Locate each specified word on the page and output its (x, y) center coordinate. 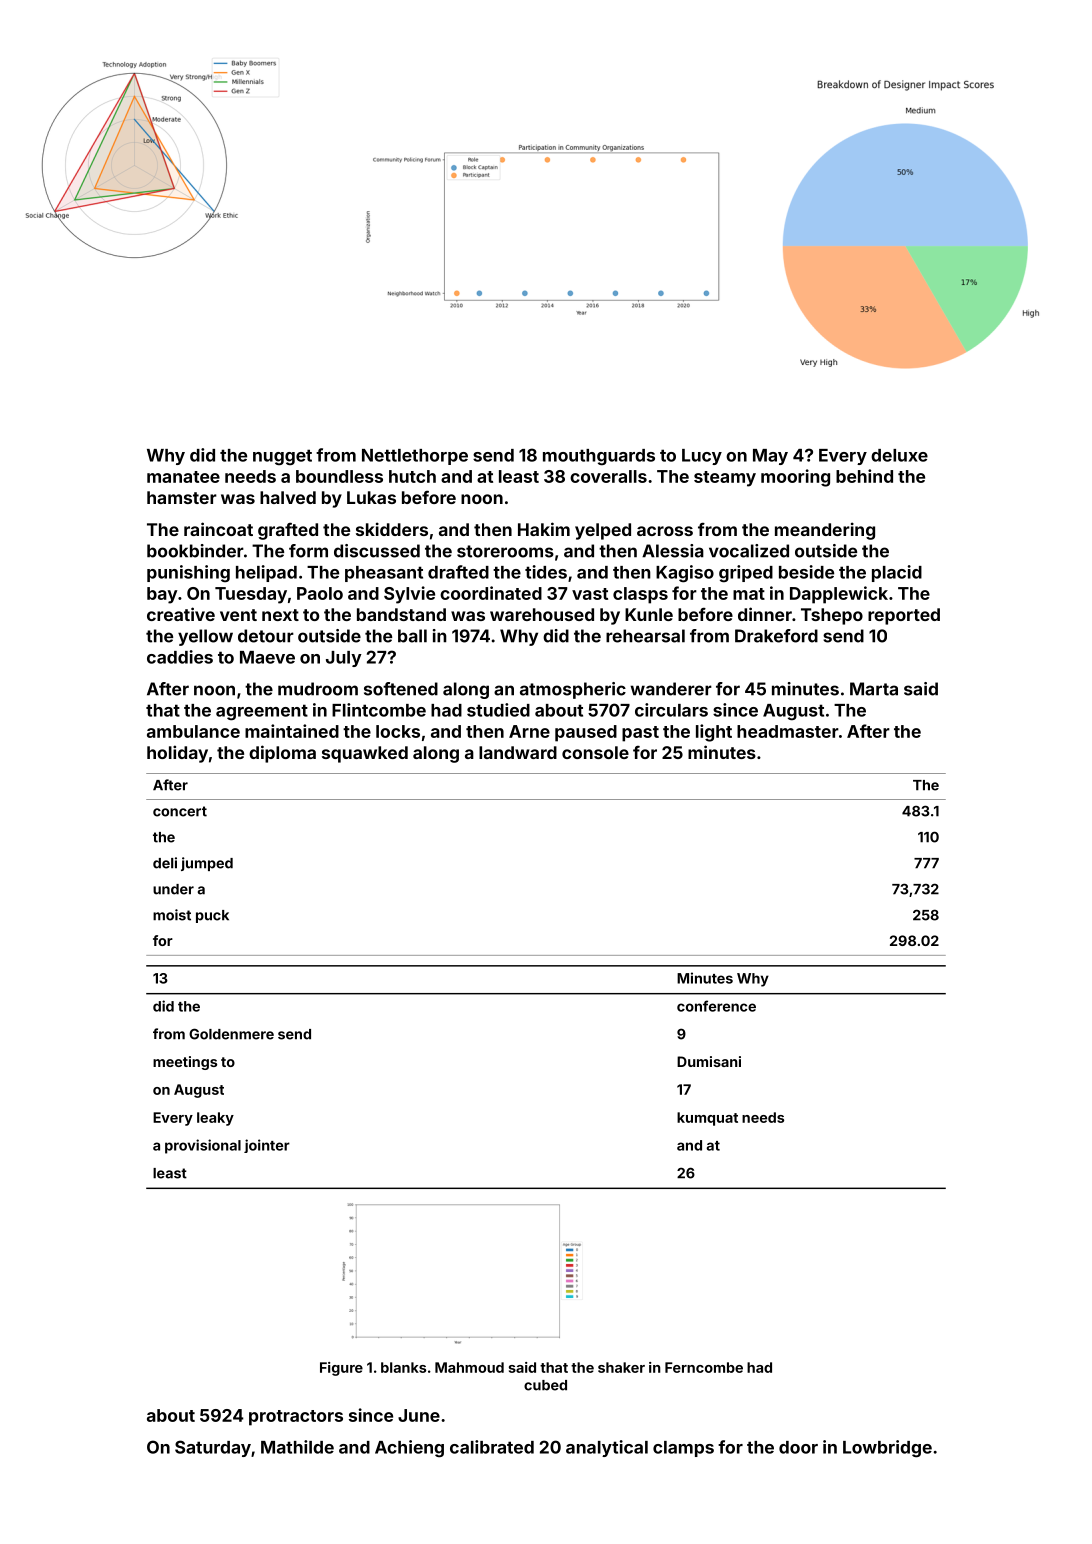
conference (716, 1006)
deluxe (899, 455)
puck (212, 916)
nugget (282, 457)
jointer (267, 1146)
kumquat (707, 1119)
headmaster (788, 731)
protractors (296, 1418)
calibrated (492, 1447)
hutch (412, 476)
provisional (203, 1146)
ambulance (193, 731)
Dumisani (709, 1061)
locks (398, 731)
